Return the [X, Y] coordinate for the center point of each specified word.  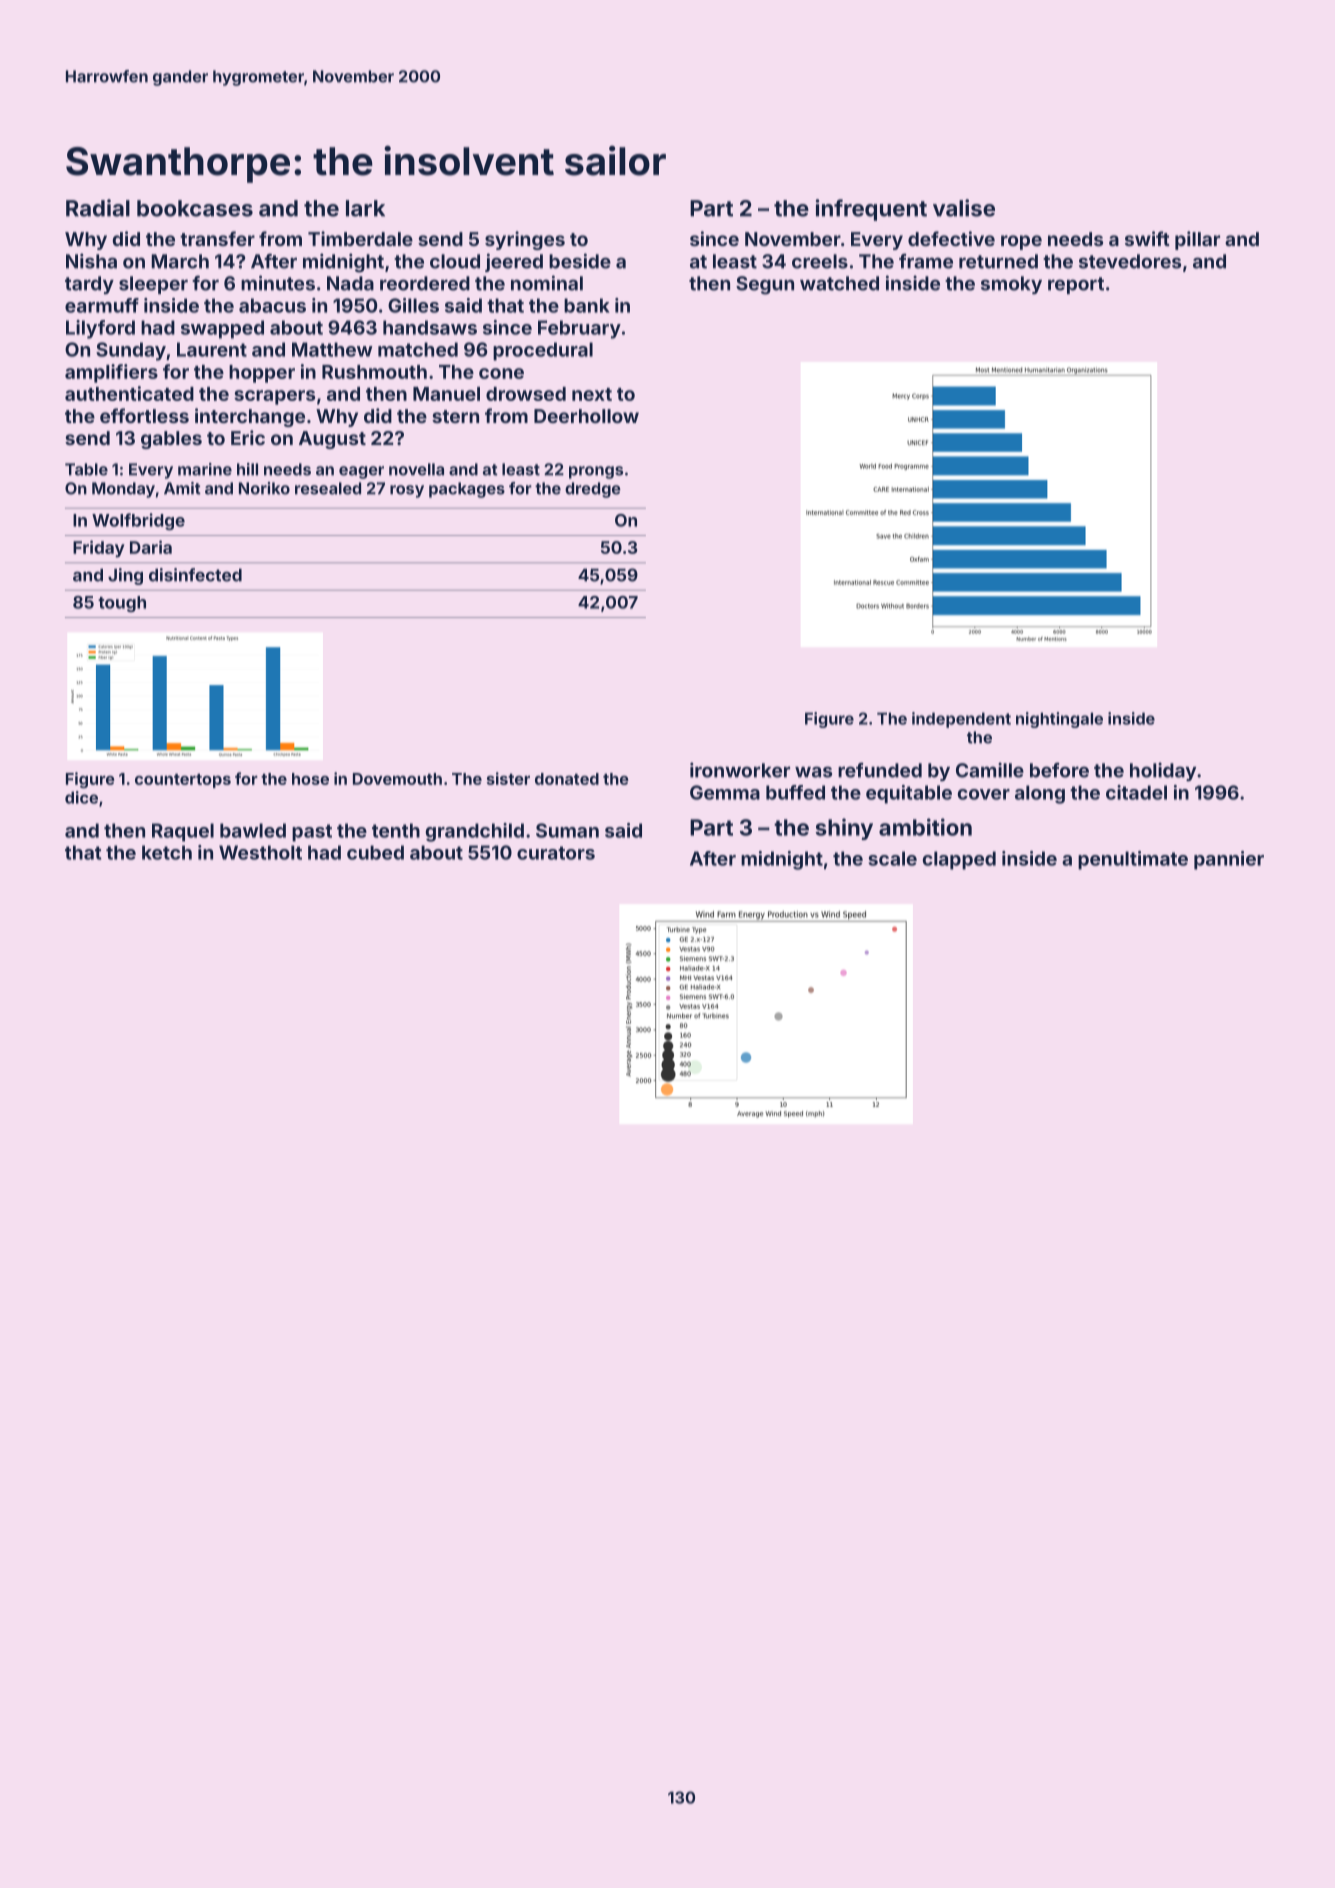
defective [951, 238]
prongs [596, 472]
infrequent [871, 210]
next [592, 394]
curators [556, 853]
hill [247, 469]
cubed [375, 852]
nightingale [1059, 720]
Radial [98, 208]
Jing [125, 576]
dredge [593, 490]
